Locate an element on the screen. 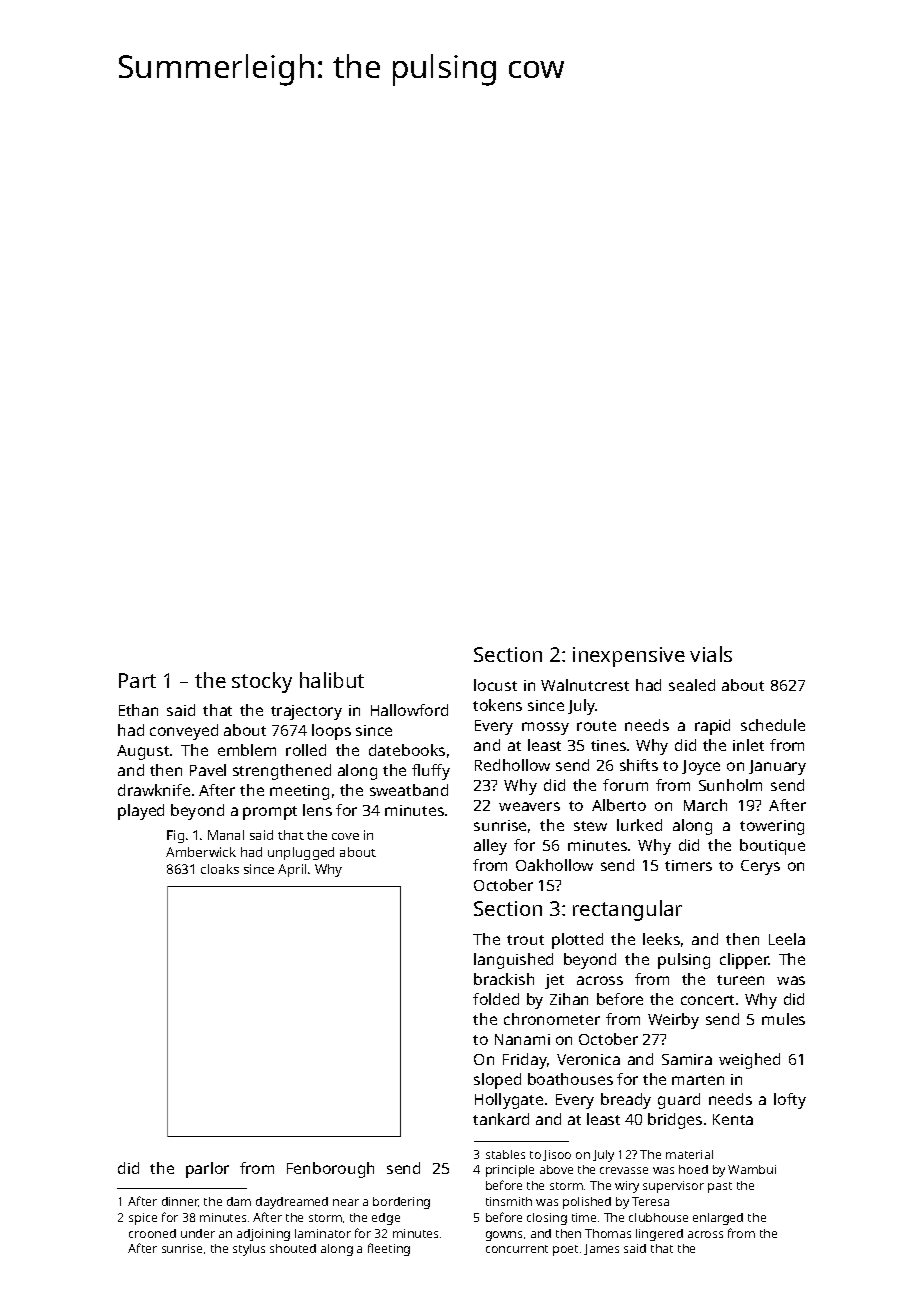  lofty is located at coordinates (790, 1101).
